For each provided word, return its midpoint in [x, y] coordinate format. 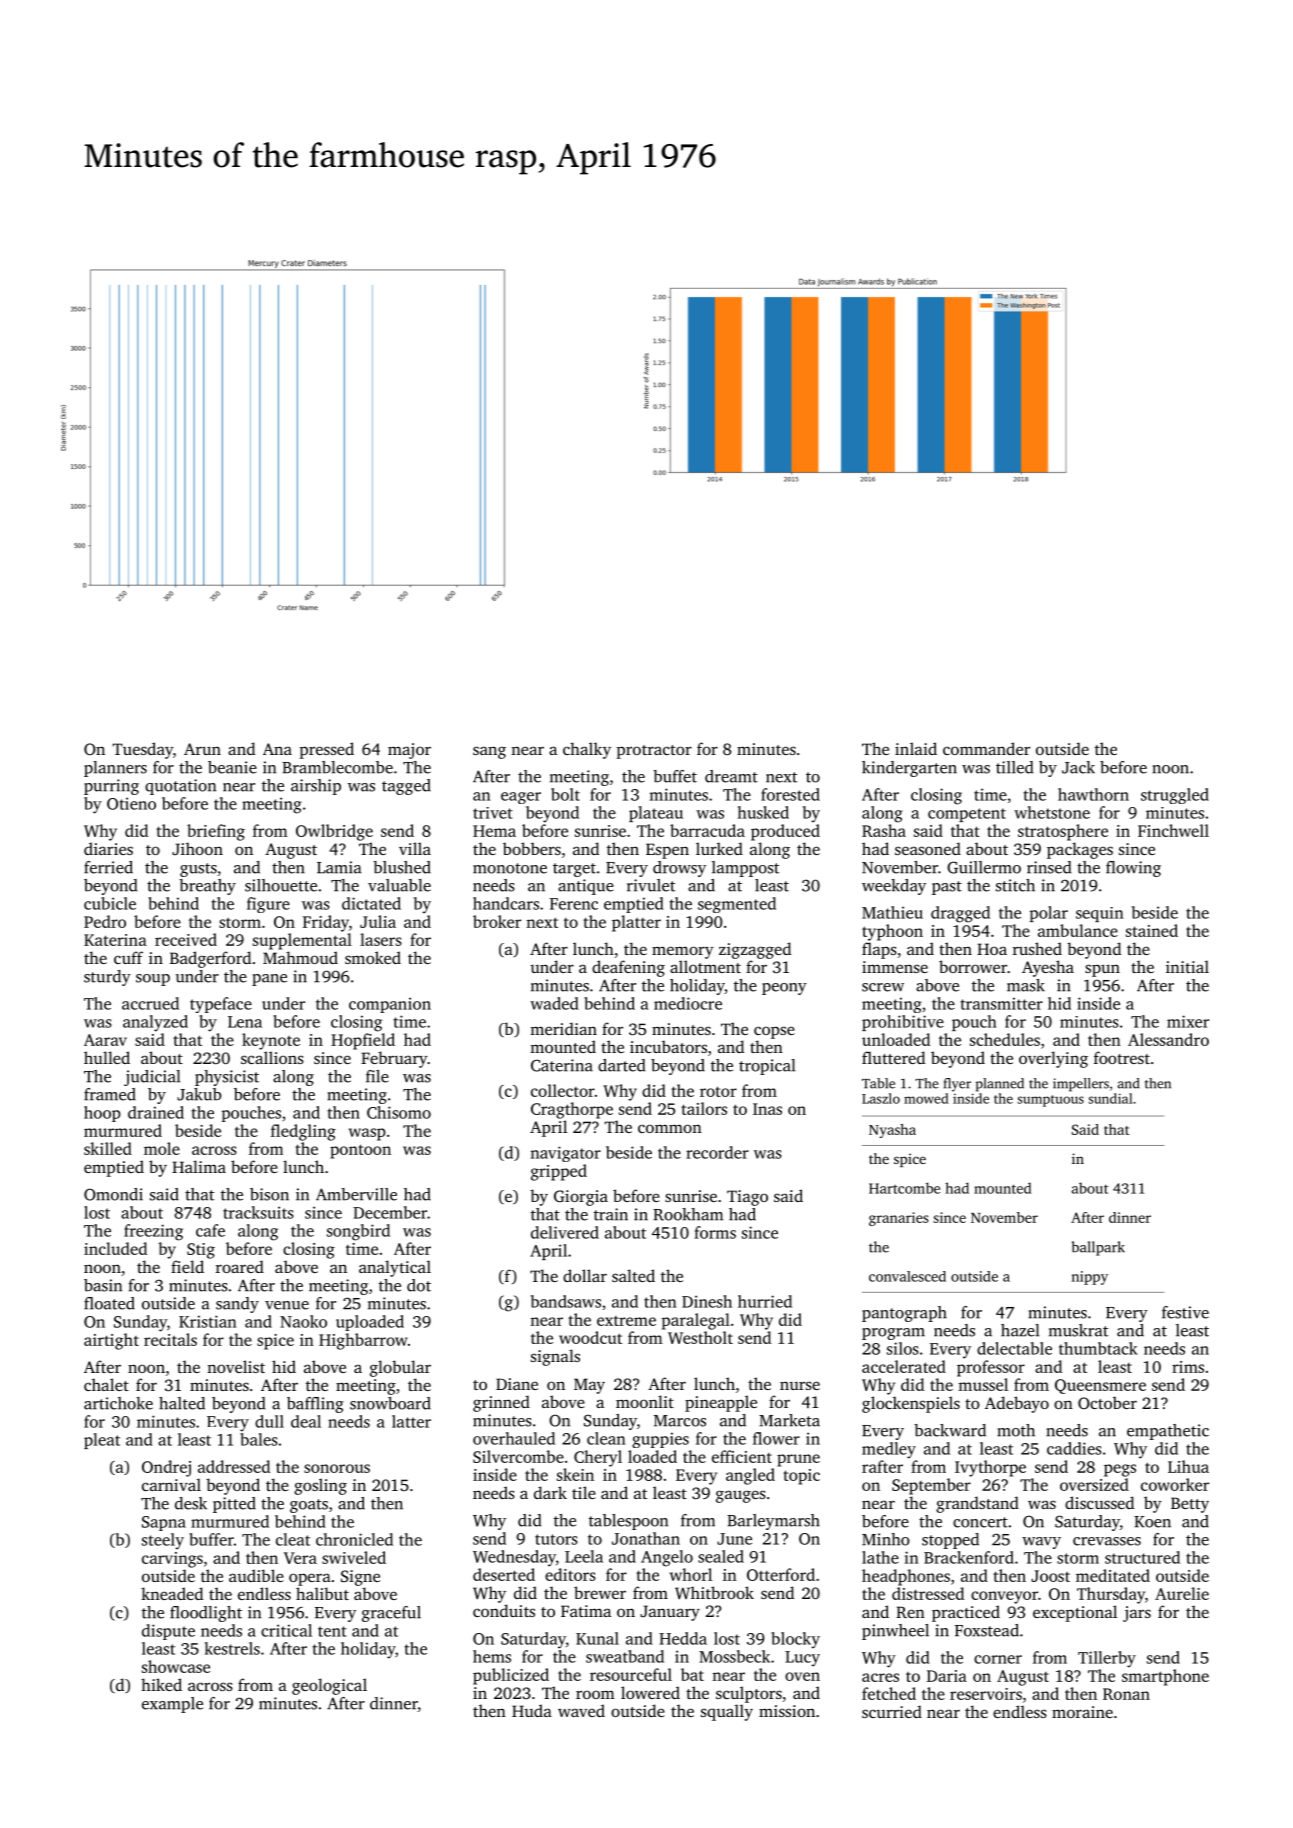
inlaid [916, 748]
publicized [511, 1676]
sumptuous [1050, 1101]
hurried [765, 1301]
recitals [170, 1339]
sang [489, 752]
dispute [168, 1632]
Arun [202, 749]
